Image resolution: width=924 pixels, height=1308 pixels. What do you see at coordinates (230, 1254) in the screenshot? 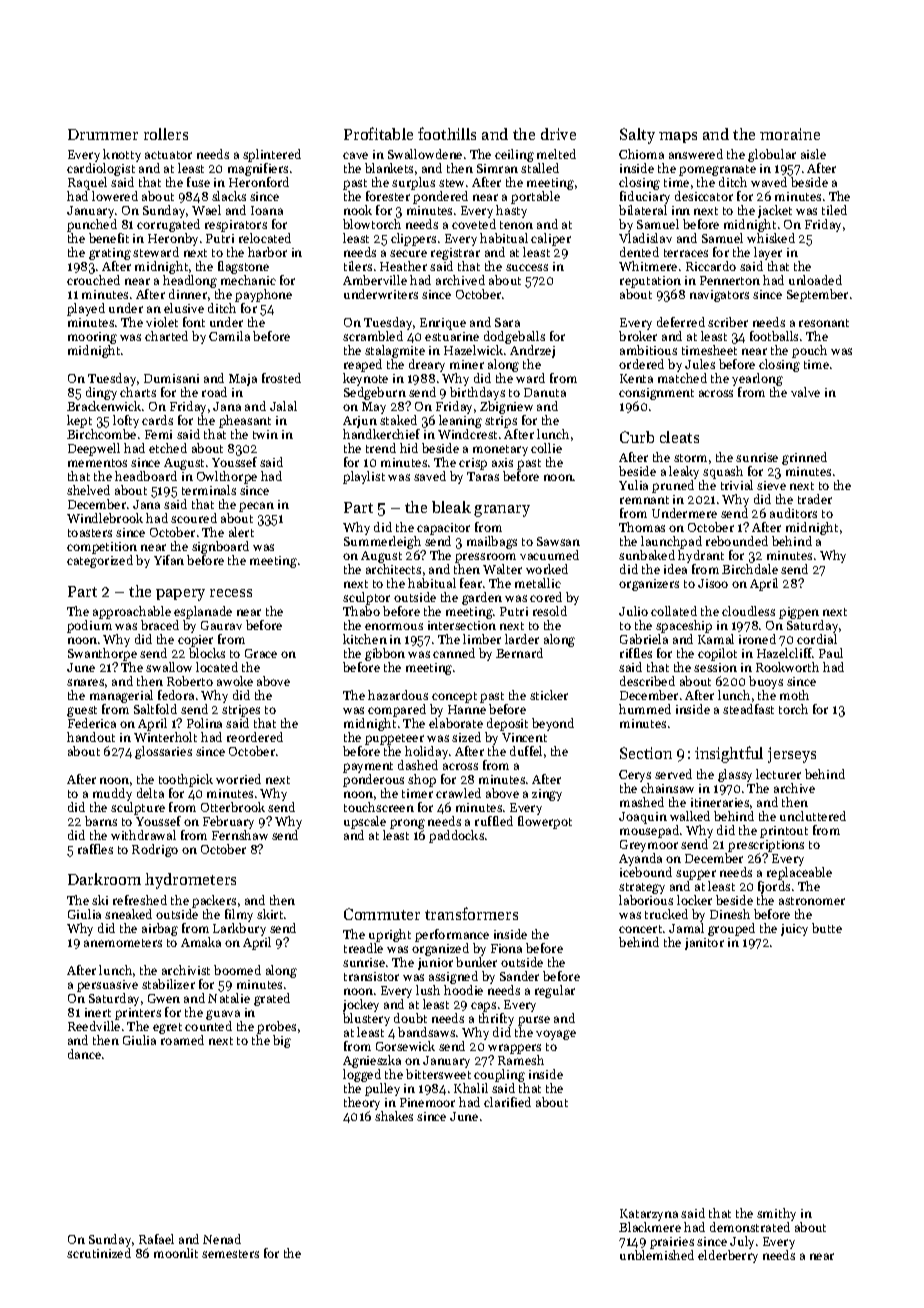
I see `semesters` at bounding box center [230, 1254].
